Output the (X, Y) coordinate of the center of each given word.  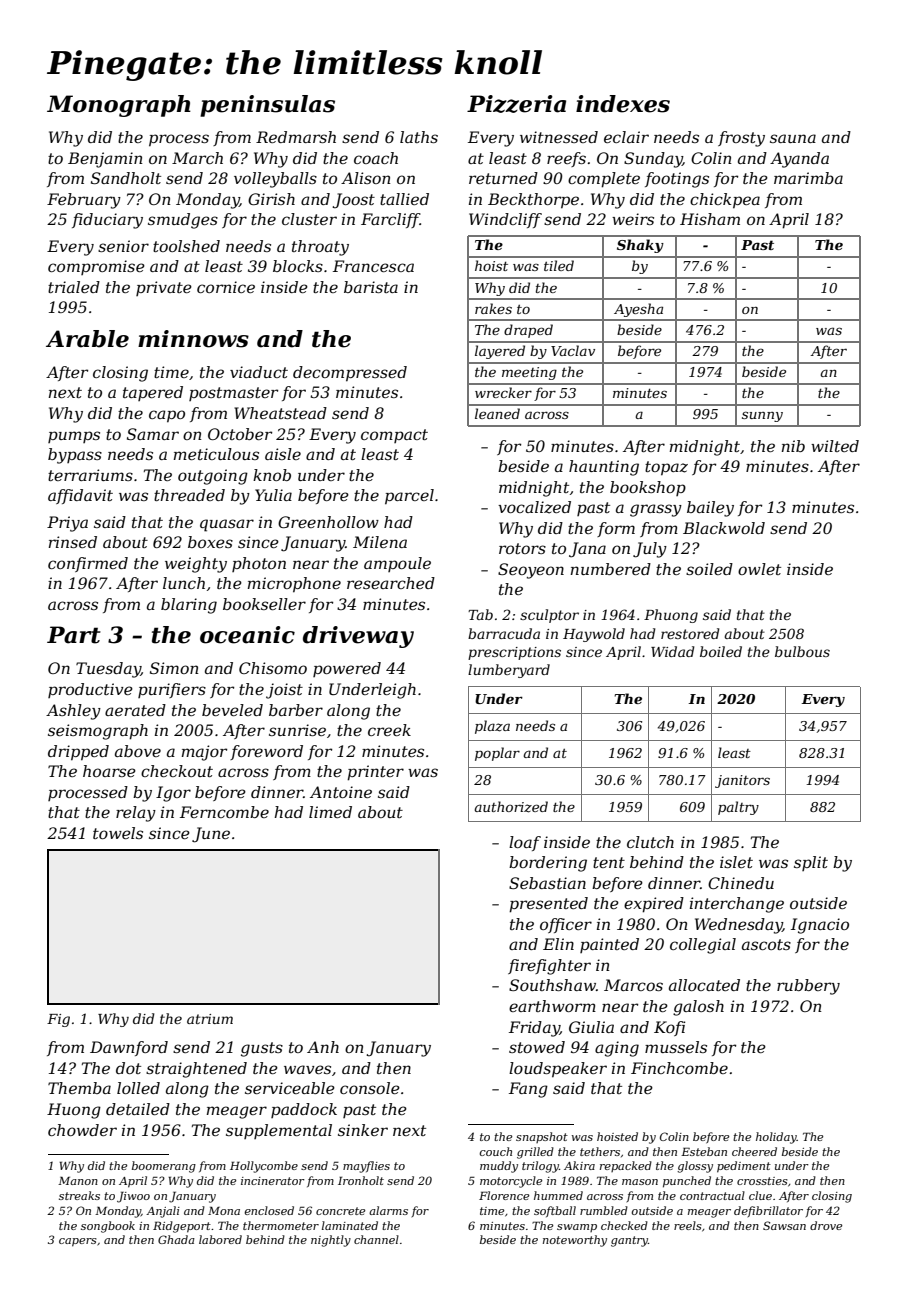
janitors (742, 781)
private (164, 288)
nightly (331, 1241)
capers (78, 1242)
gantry (629, 1241)
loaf (525, 843)
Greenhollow (328, 522)
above (138, 751)
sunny (762, 416)
